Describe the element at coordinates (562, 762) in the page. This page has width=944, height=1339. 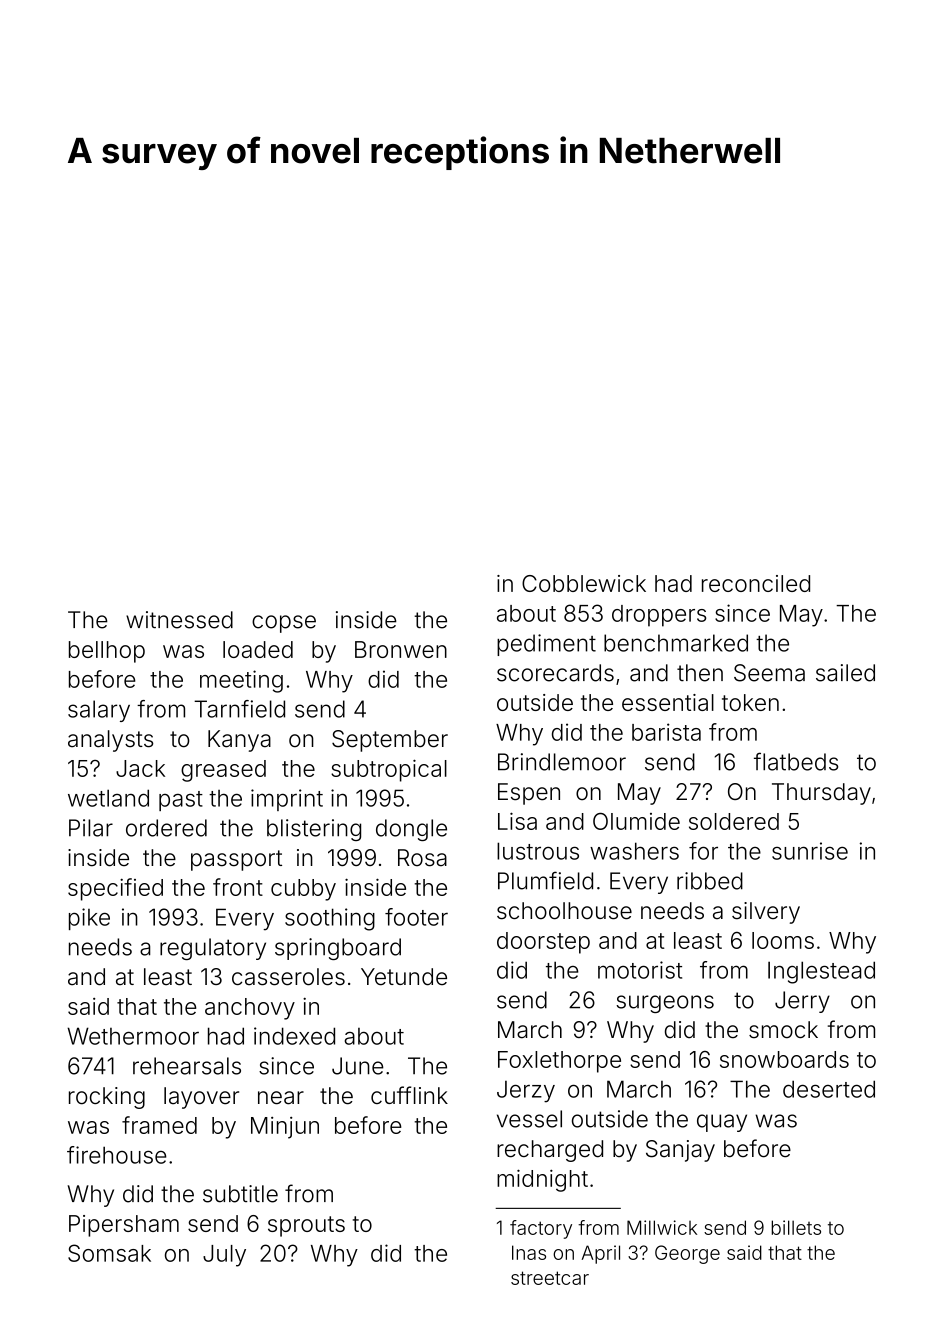
I see `Brindlemoor` at that location.
